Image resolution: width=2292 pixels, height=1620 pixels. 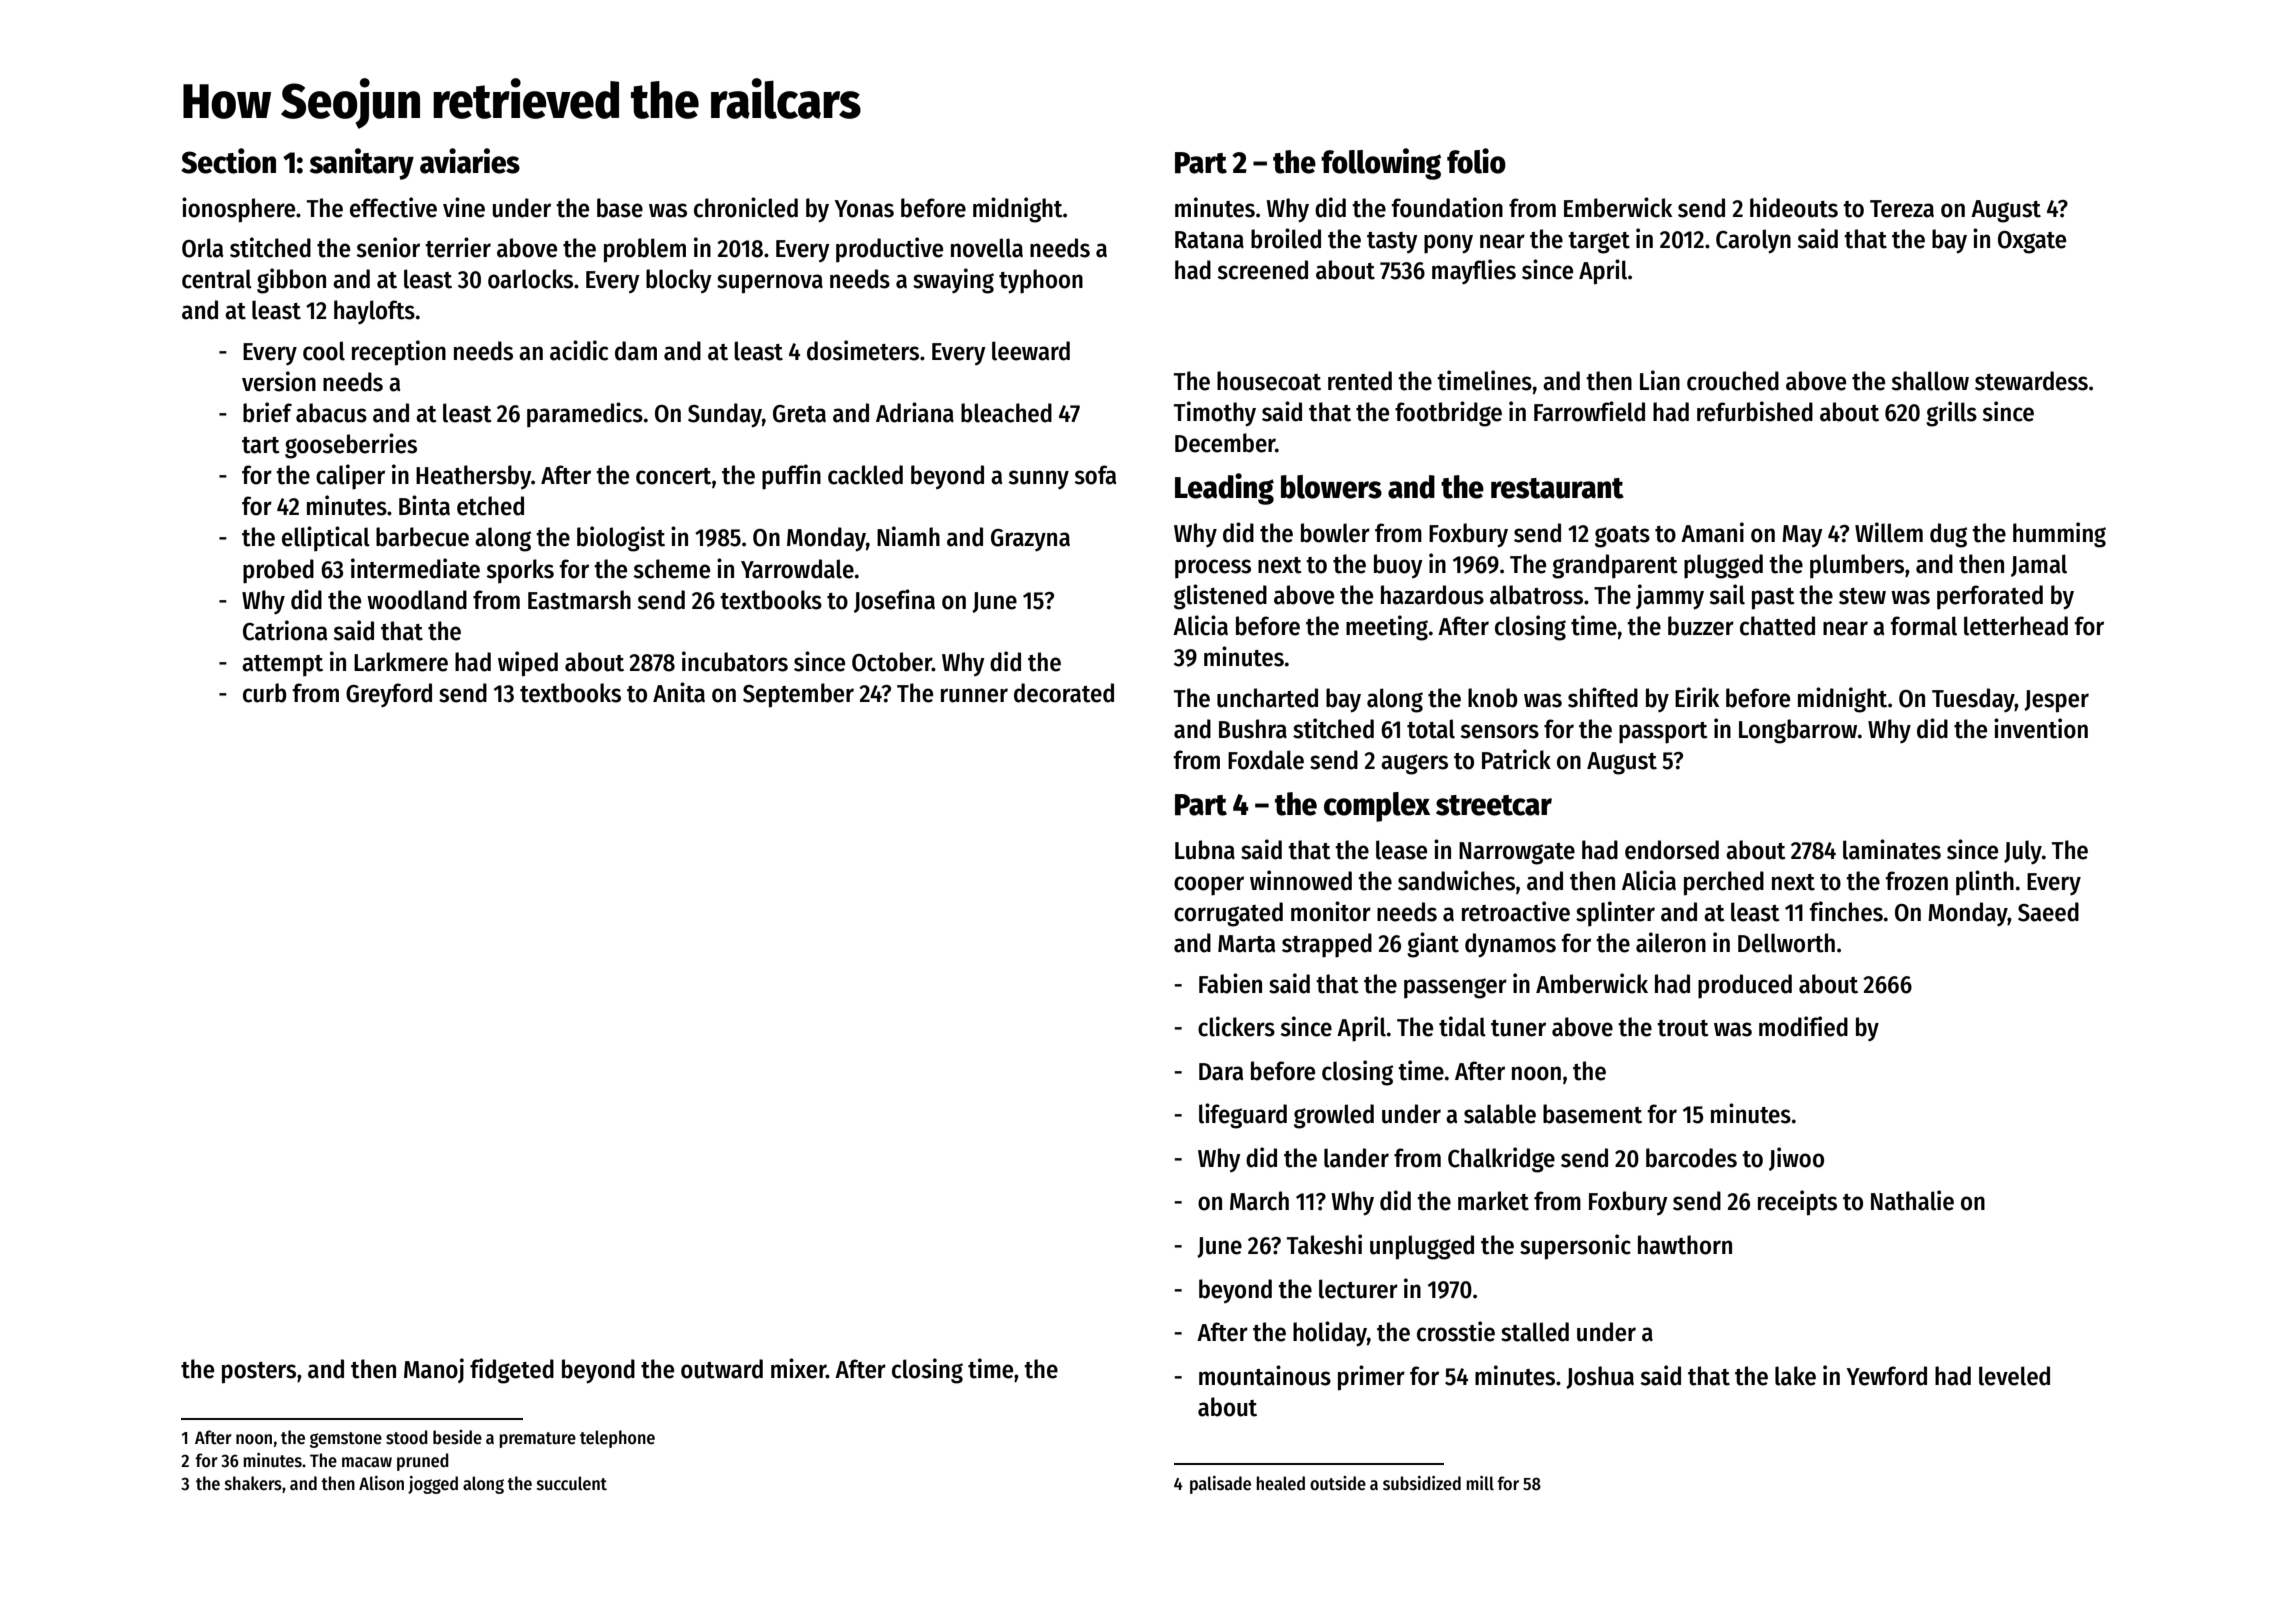 I want to click on Yonas, so click(x=864, y=209).
